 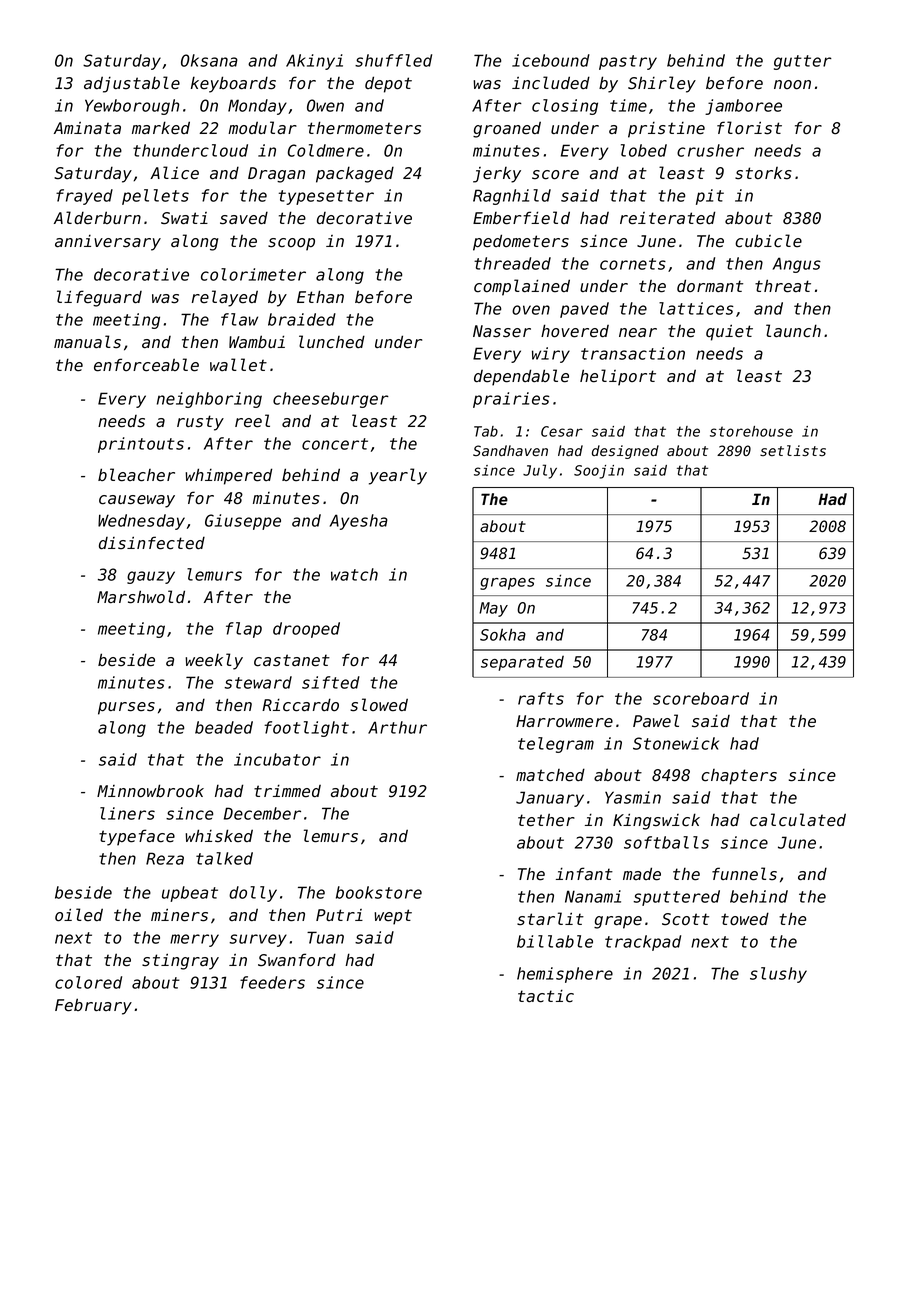 I want to click on icebound, so click(x=551, y=60).
